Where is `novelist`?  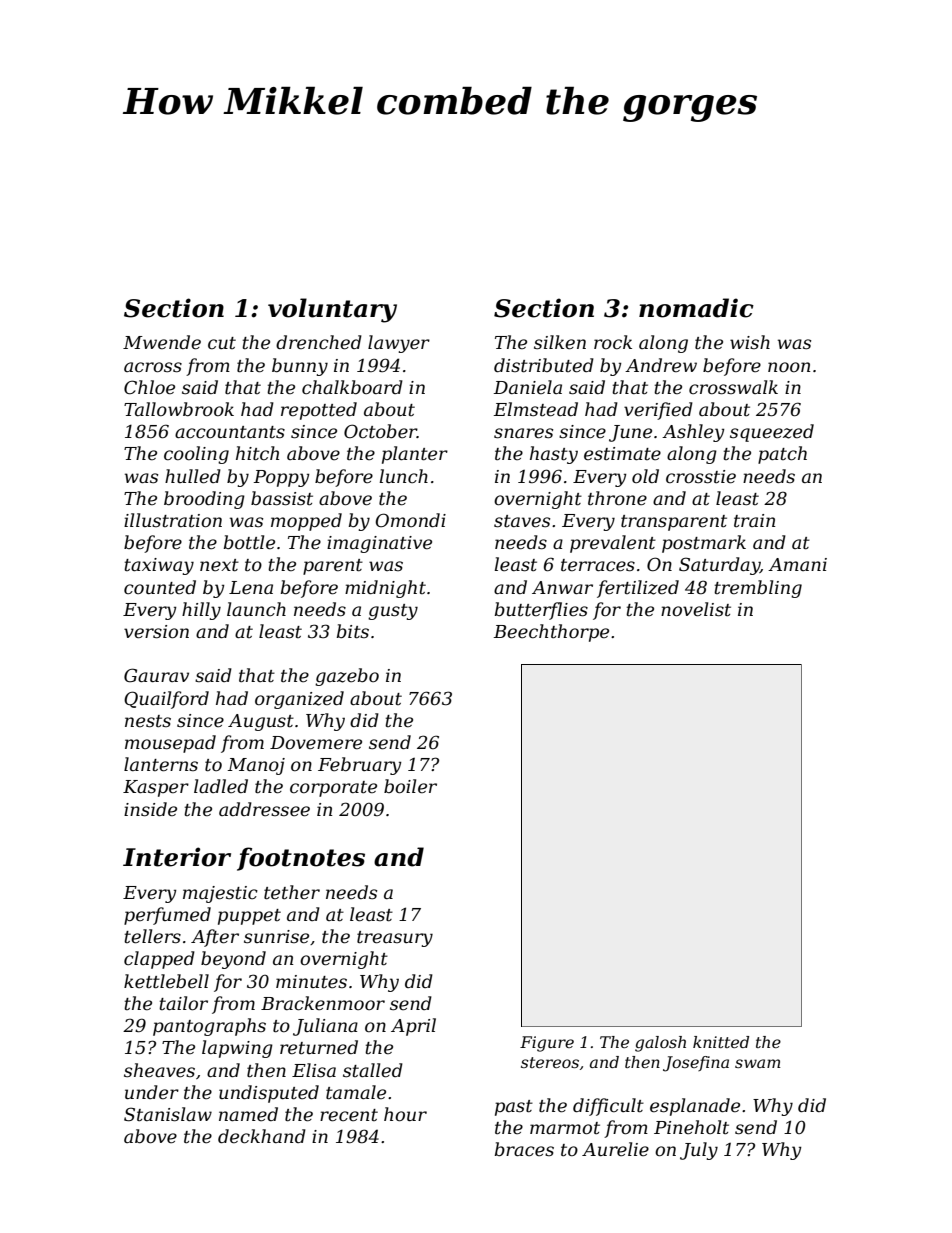 novelist is located at coordinates (696, 609).
